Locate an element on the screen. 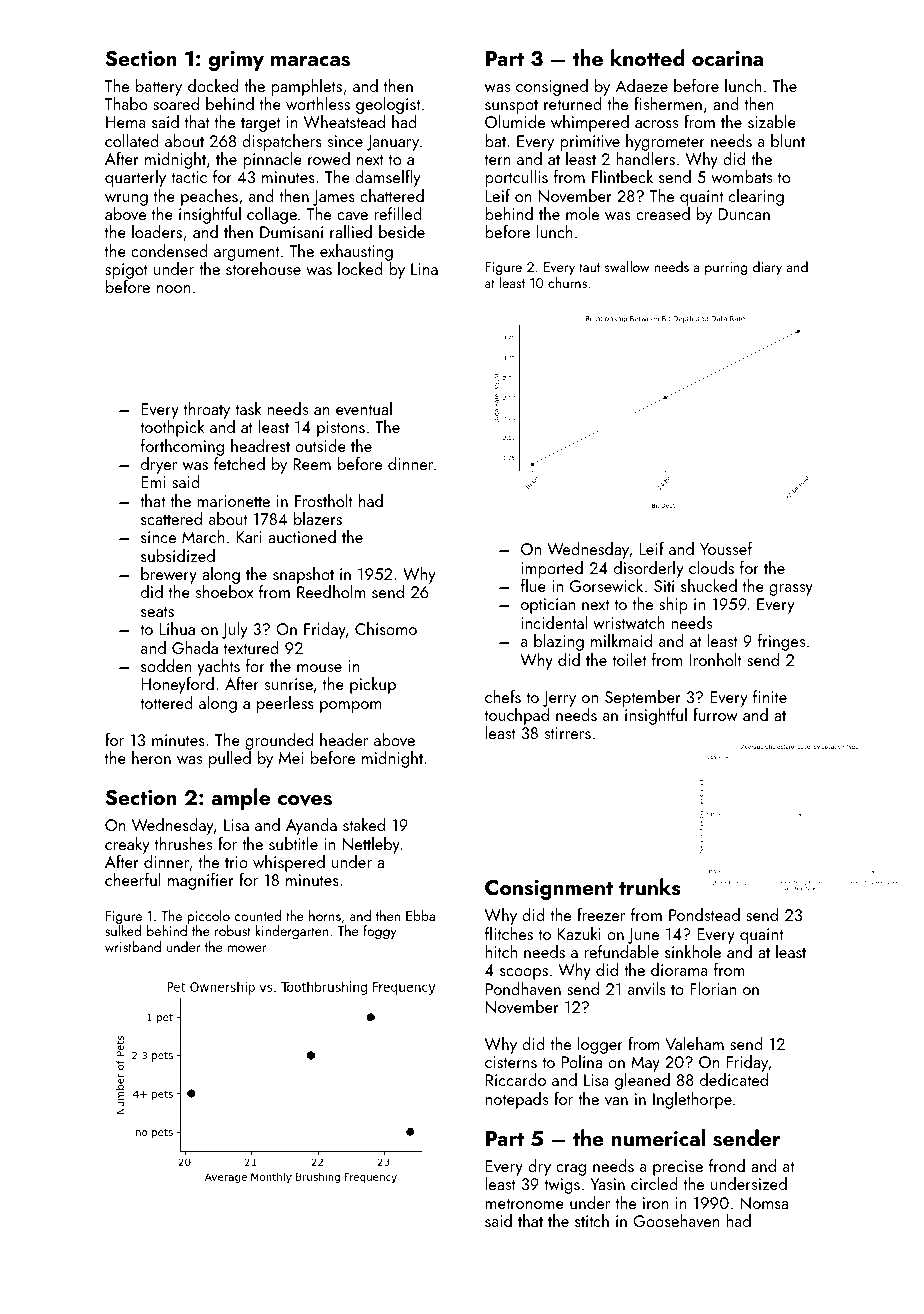 This screenshot has width=924, height=1314. damselfly is located at coordinates (388, 178).
